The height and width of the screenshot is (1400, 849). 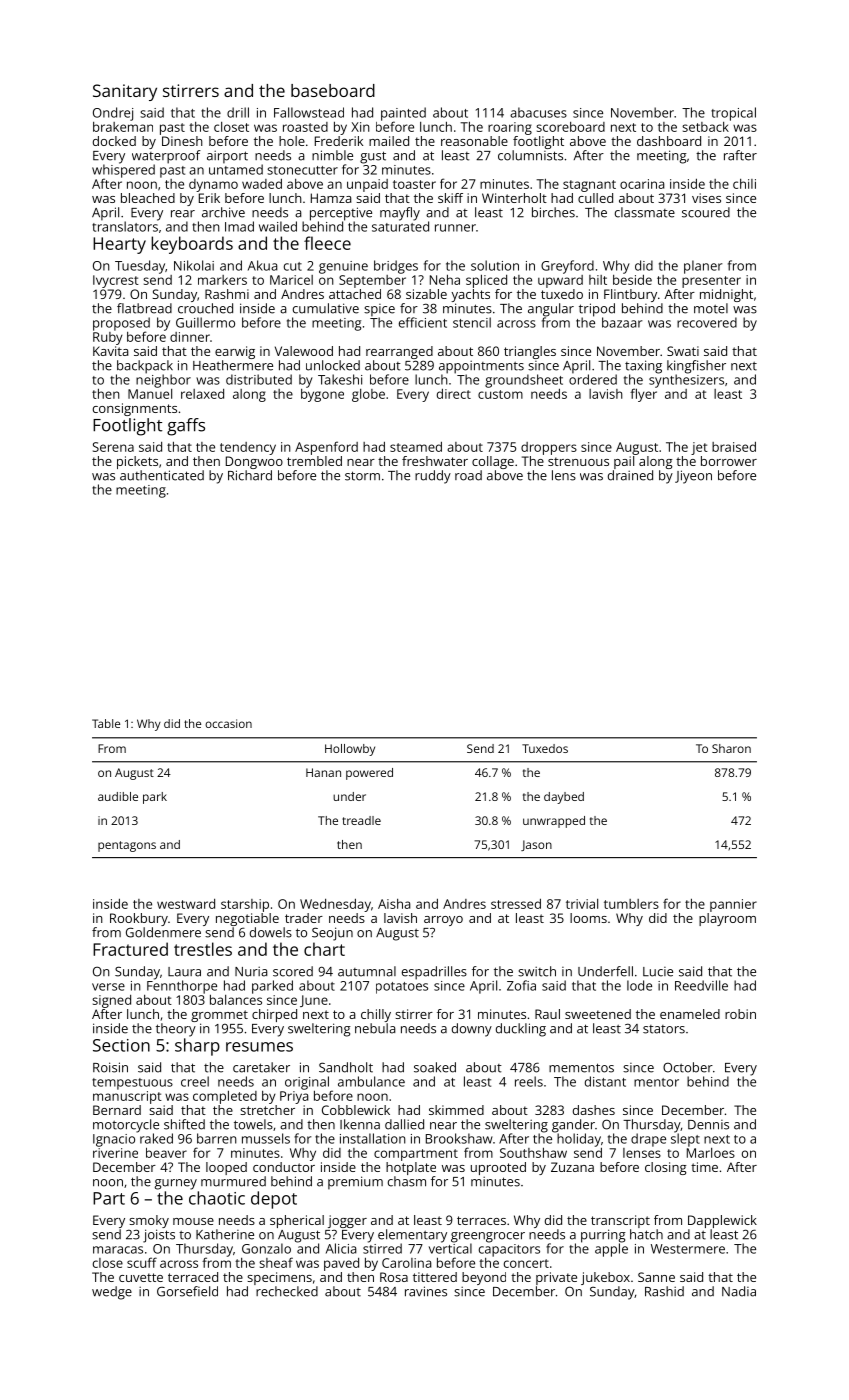 What do you see at coordinates (142, 1262) in the screenshot?
I see `scuff` at bounding box center [142, 1262].
